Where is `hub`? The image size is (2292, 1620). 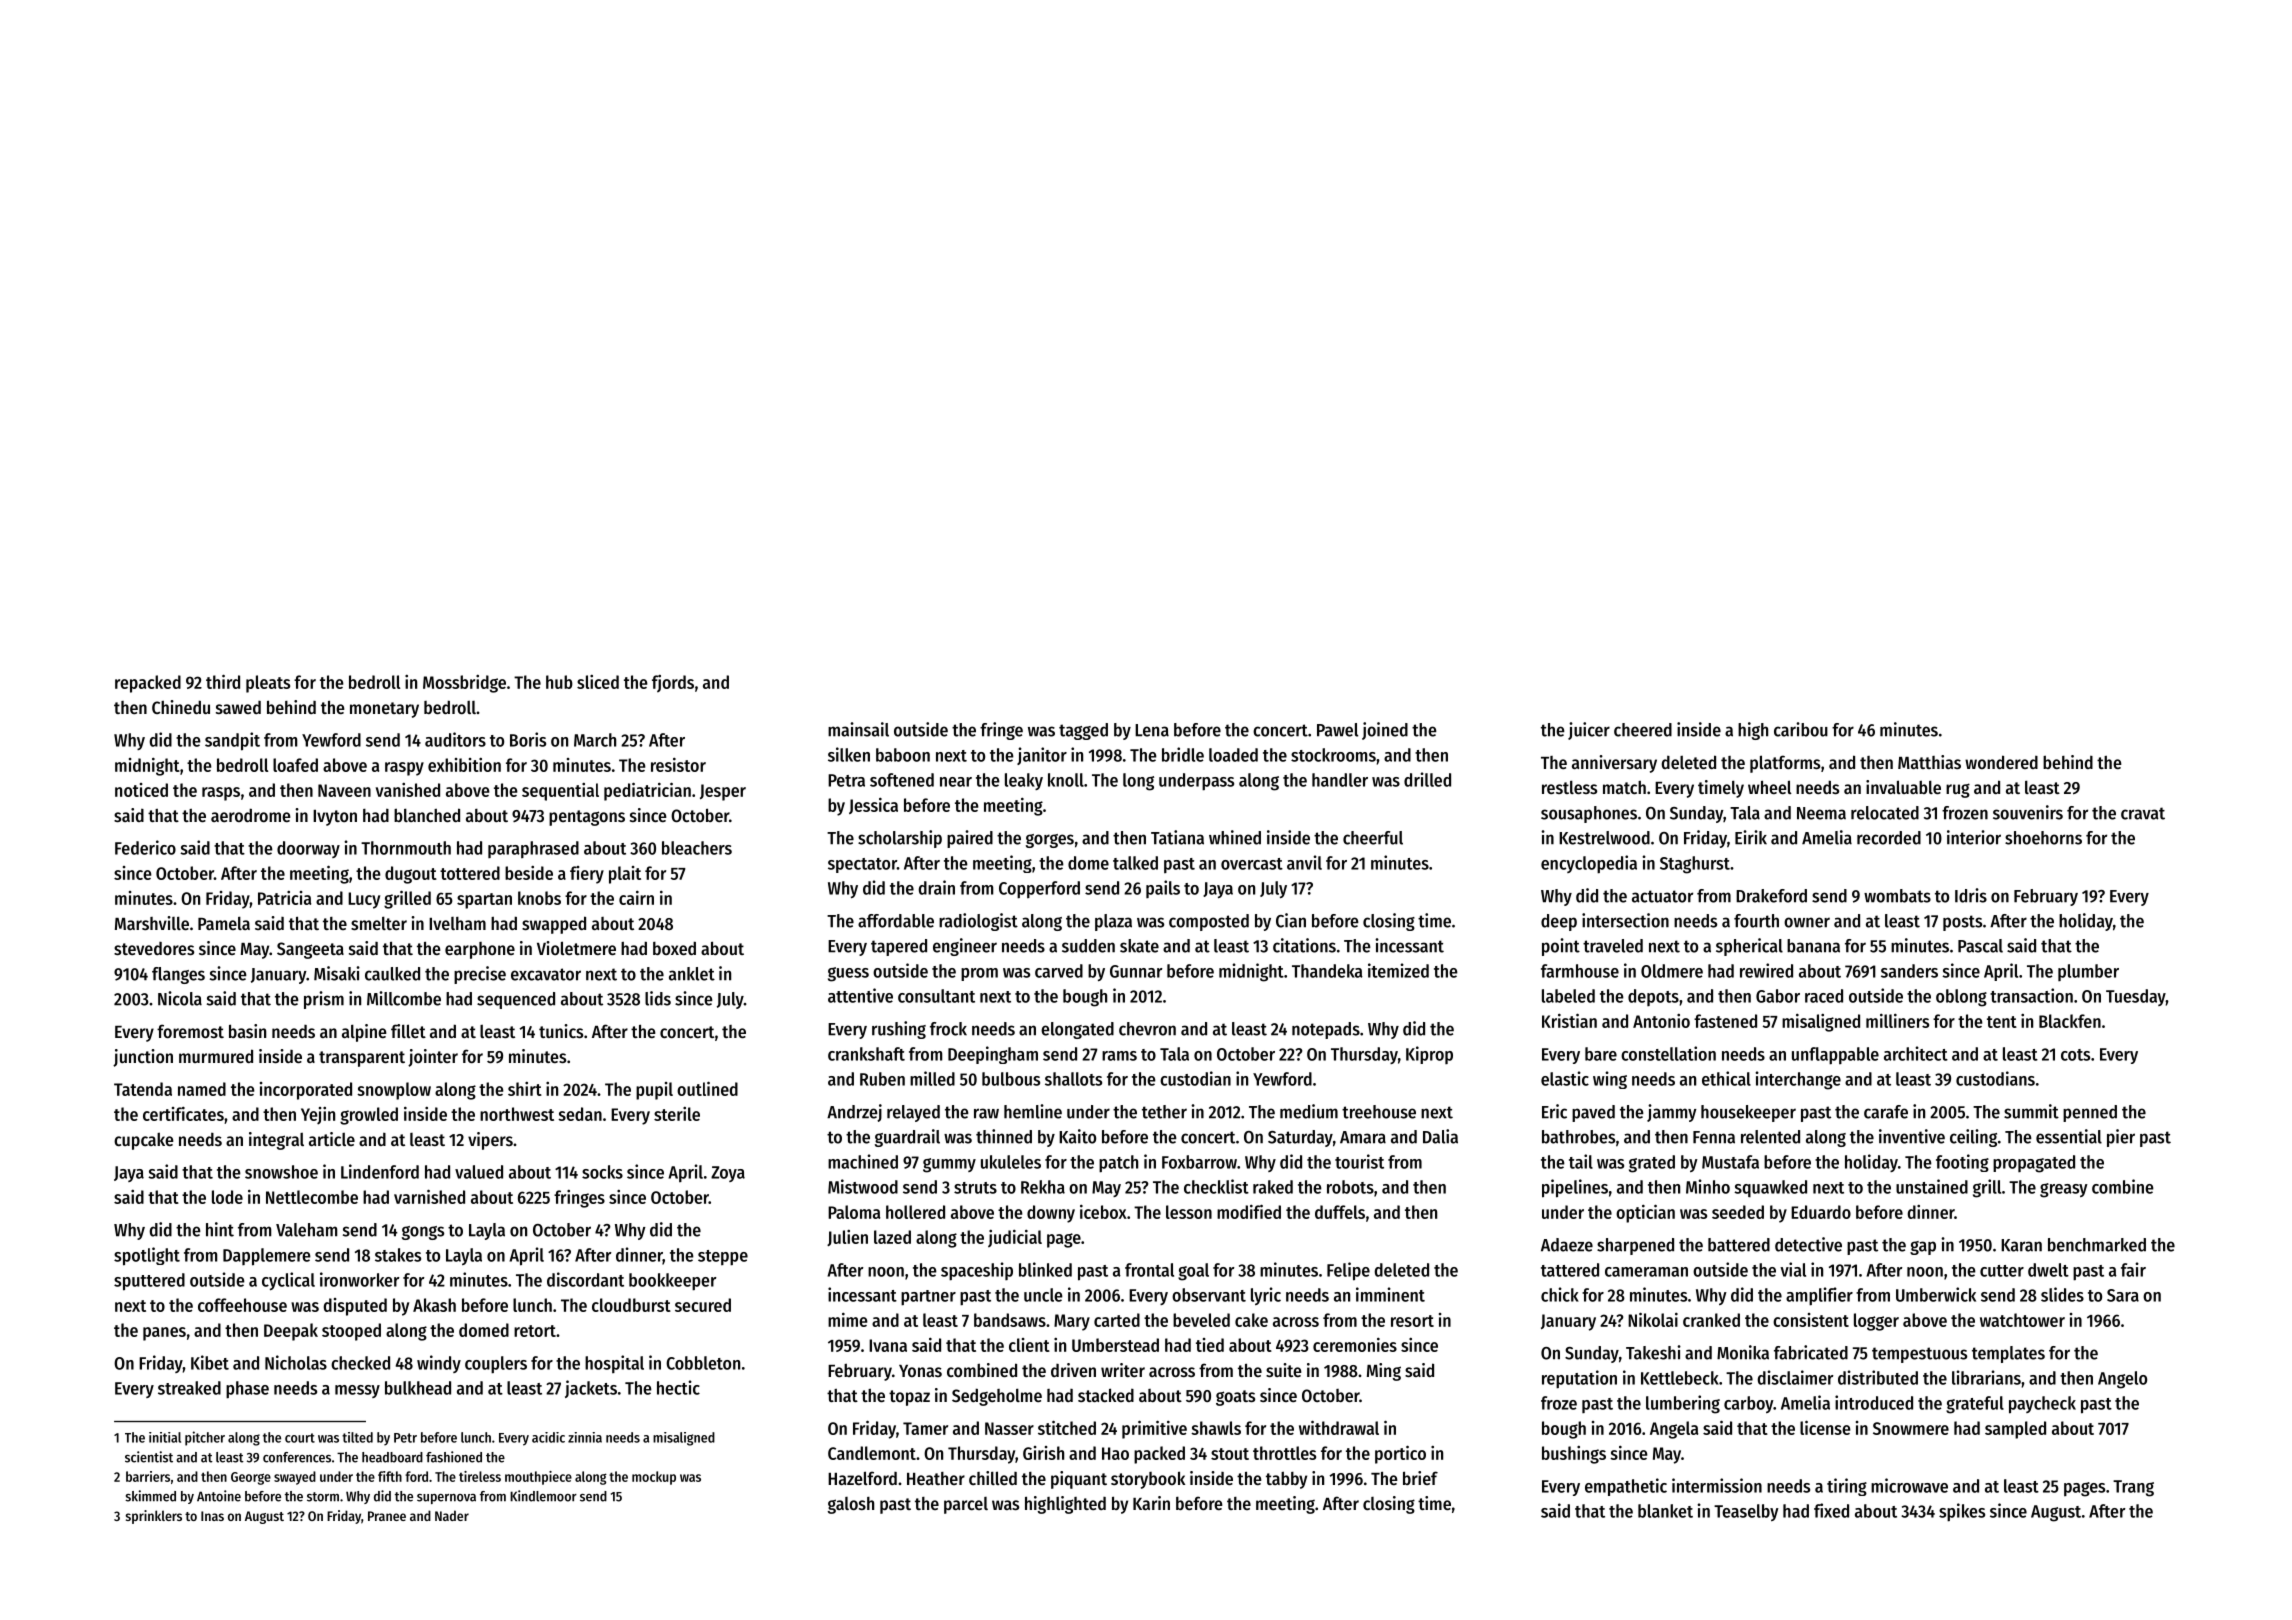
hub is located at coordinates (559, 682).
